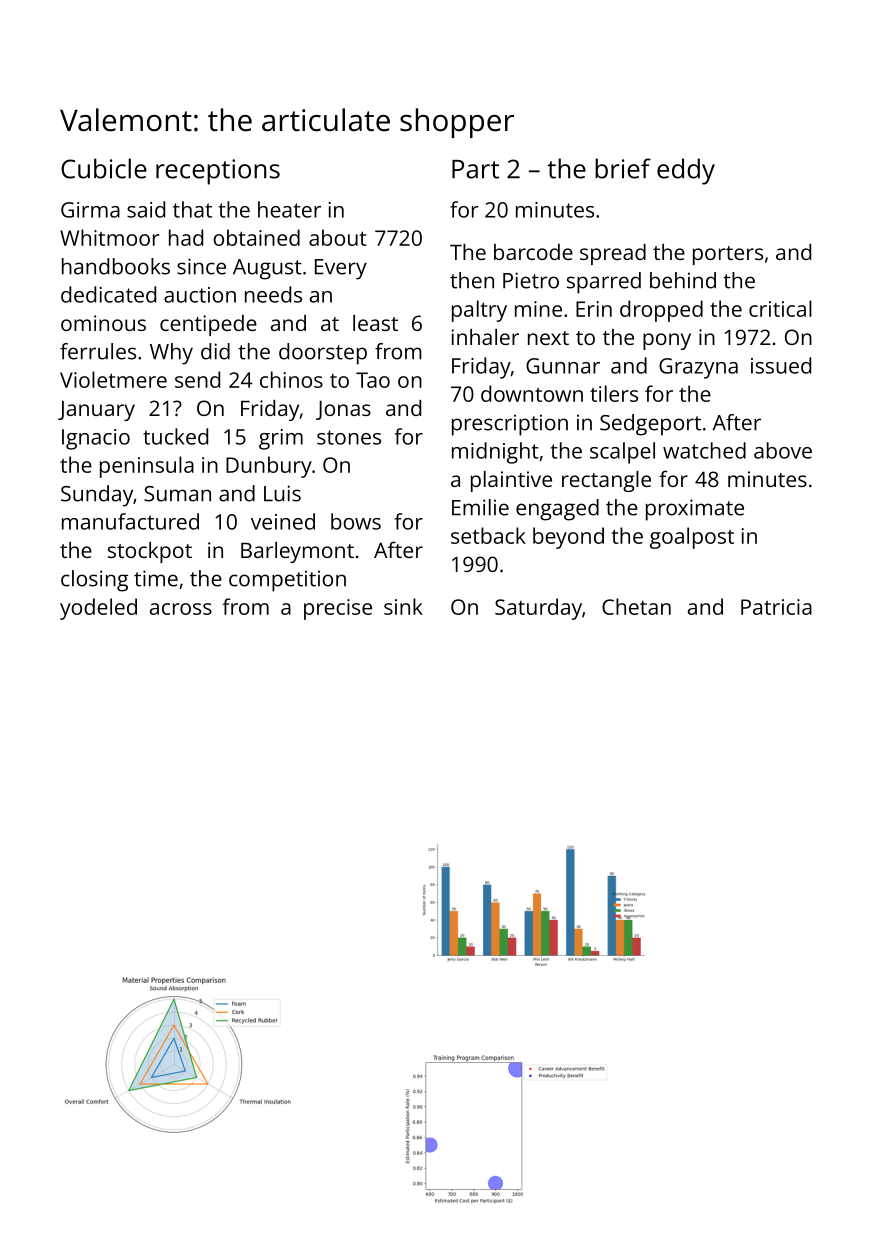  I want to click on tucked, so click(175, 436).
